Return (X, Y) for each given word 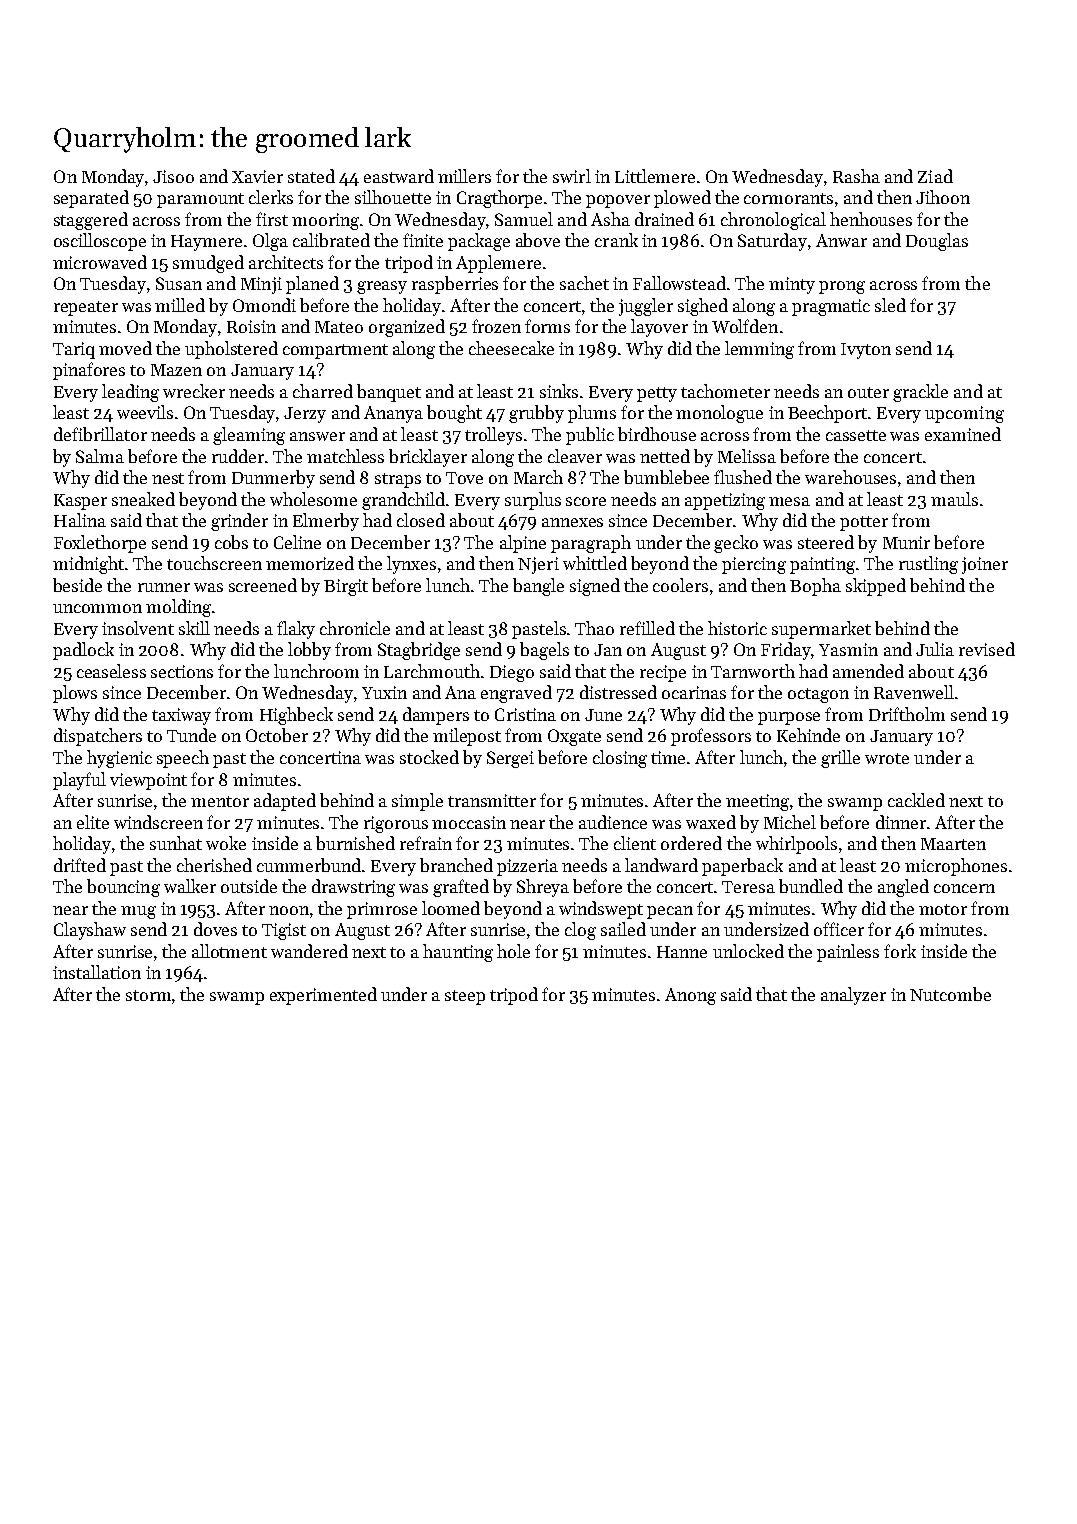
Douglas (937, 242)
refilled (647, 628)
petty (657, 394)
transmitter (492, 800)
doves (215, 929)
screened (263, 585)
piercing (754, 565)
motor (943, 909)
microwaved (100, 262)
